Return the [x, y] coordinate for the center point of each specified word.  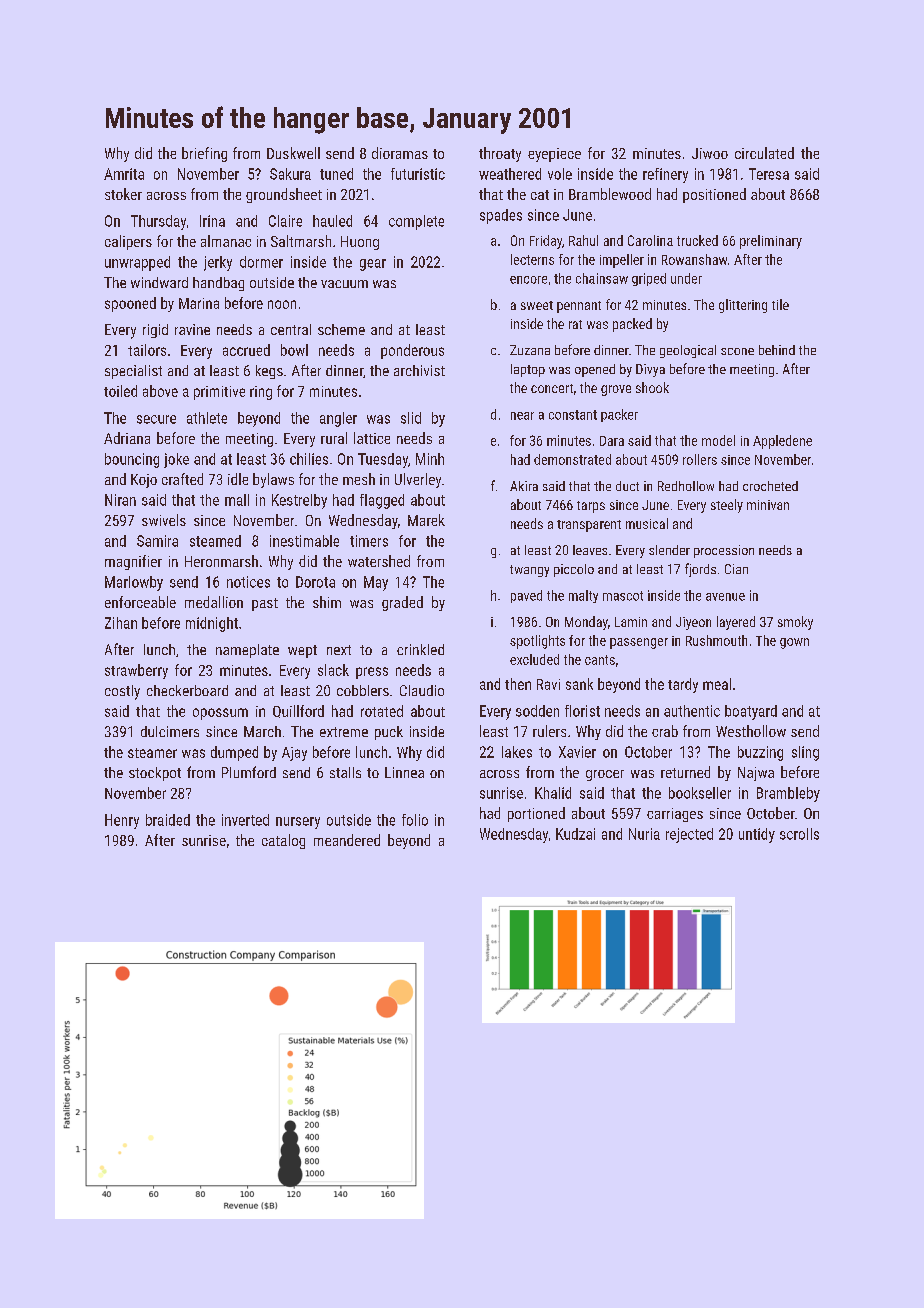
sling [805, 753]
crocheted [770, 486]
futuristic [418, 174]
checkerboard [187, 690]
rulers [549, 731]
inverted [245, 820]
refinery [665, 175]
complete [416, 222]
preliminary [771, 242]
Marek [426, 520]
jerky [218, 263]
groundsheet [284, 195]
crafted [182, 479]
